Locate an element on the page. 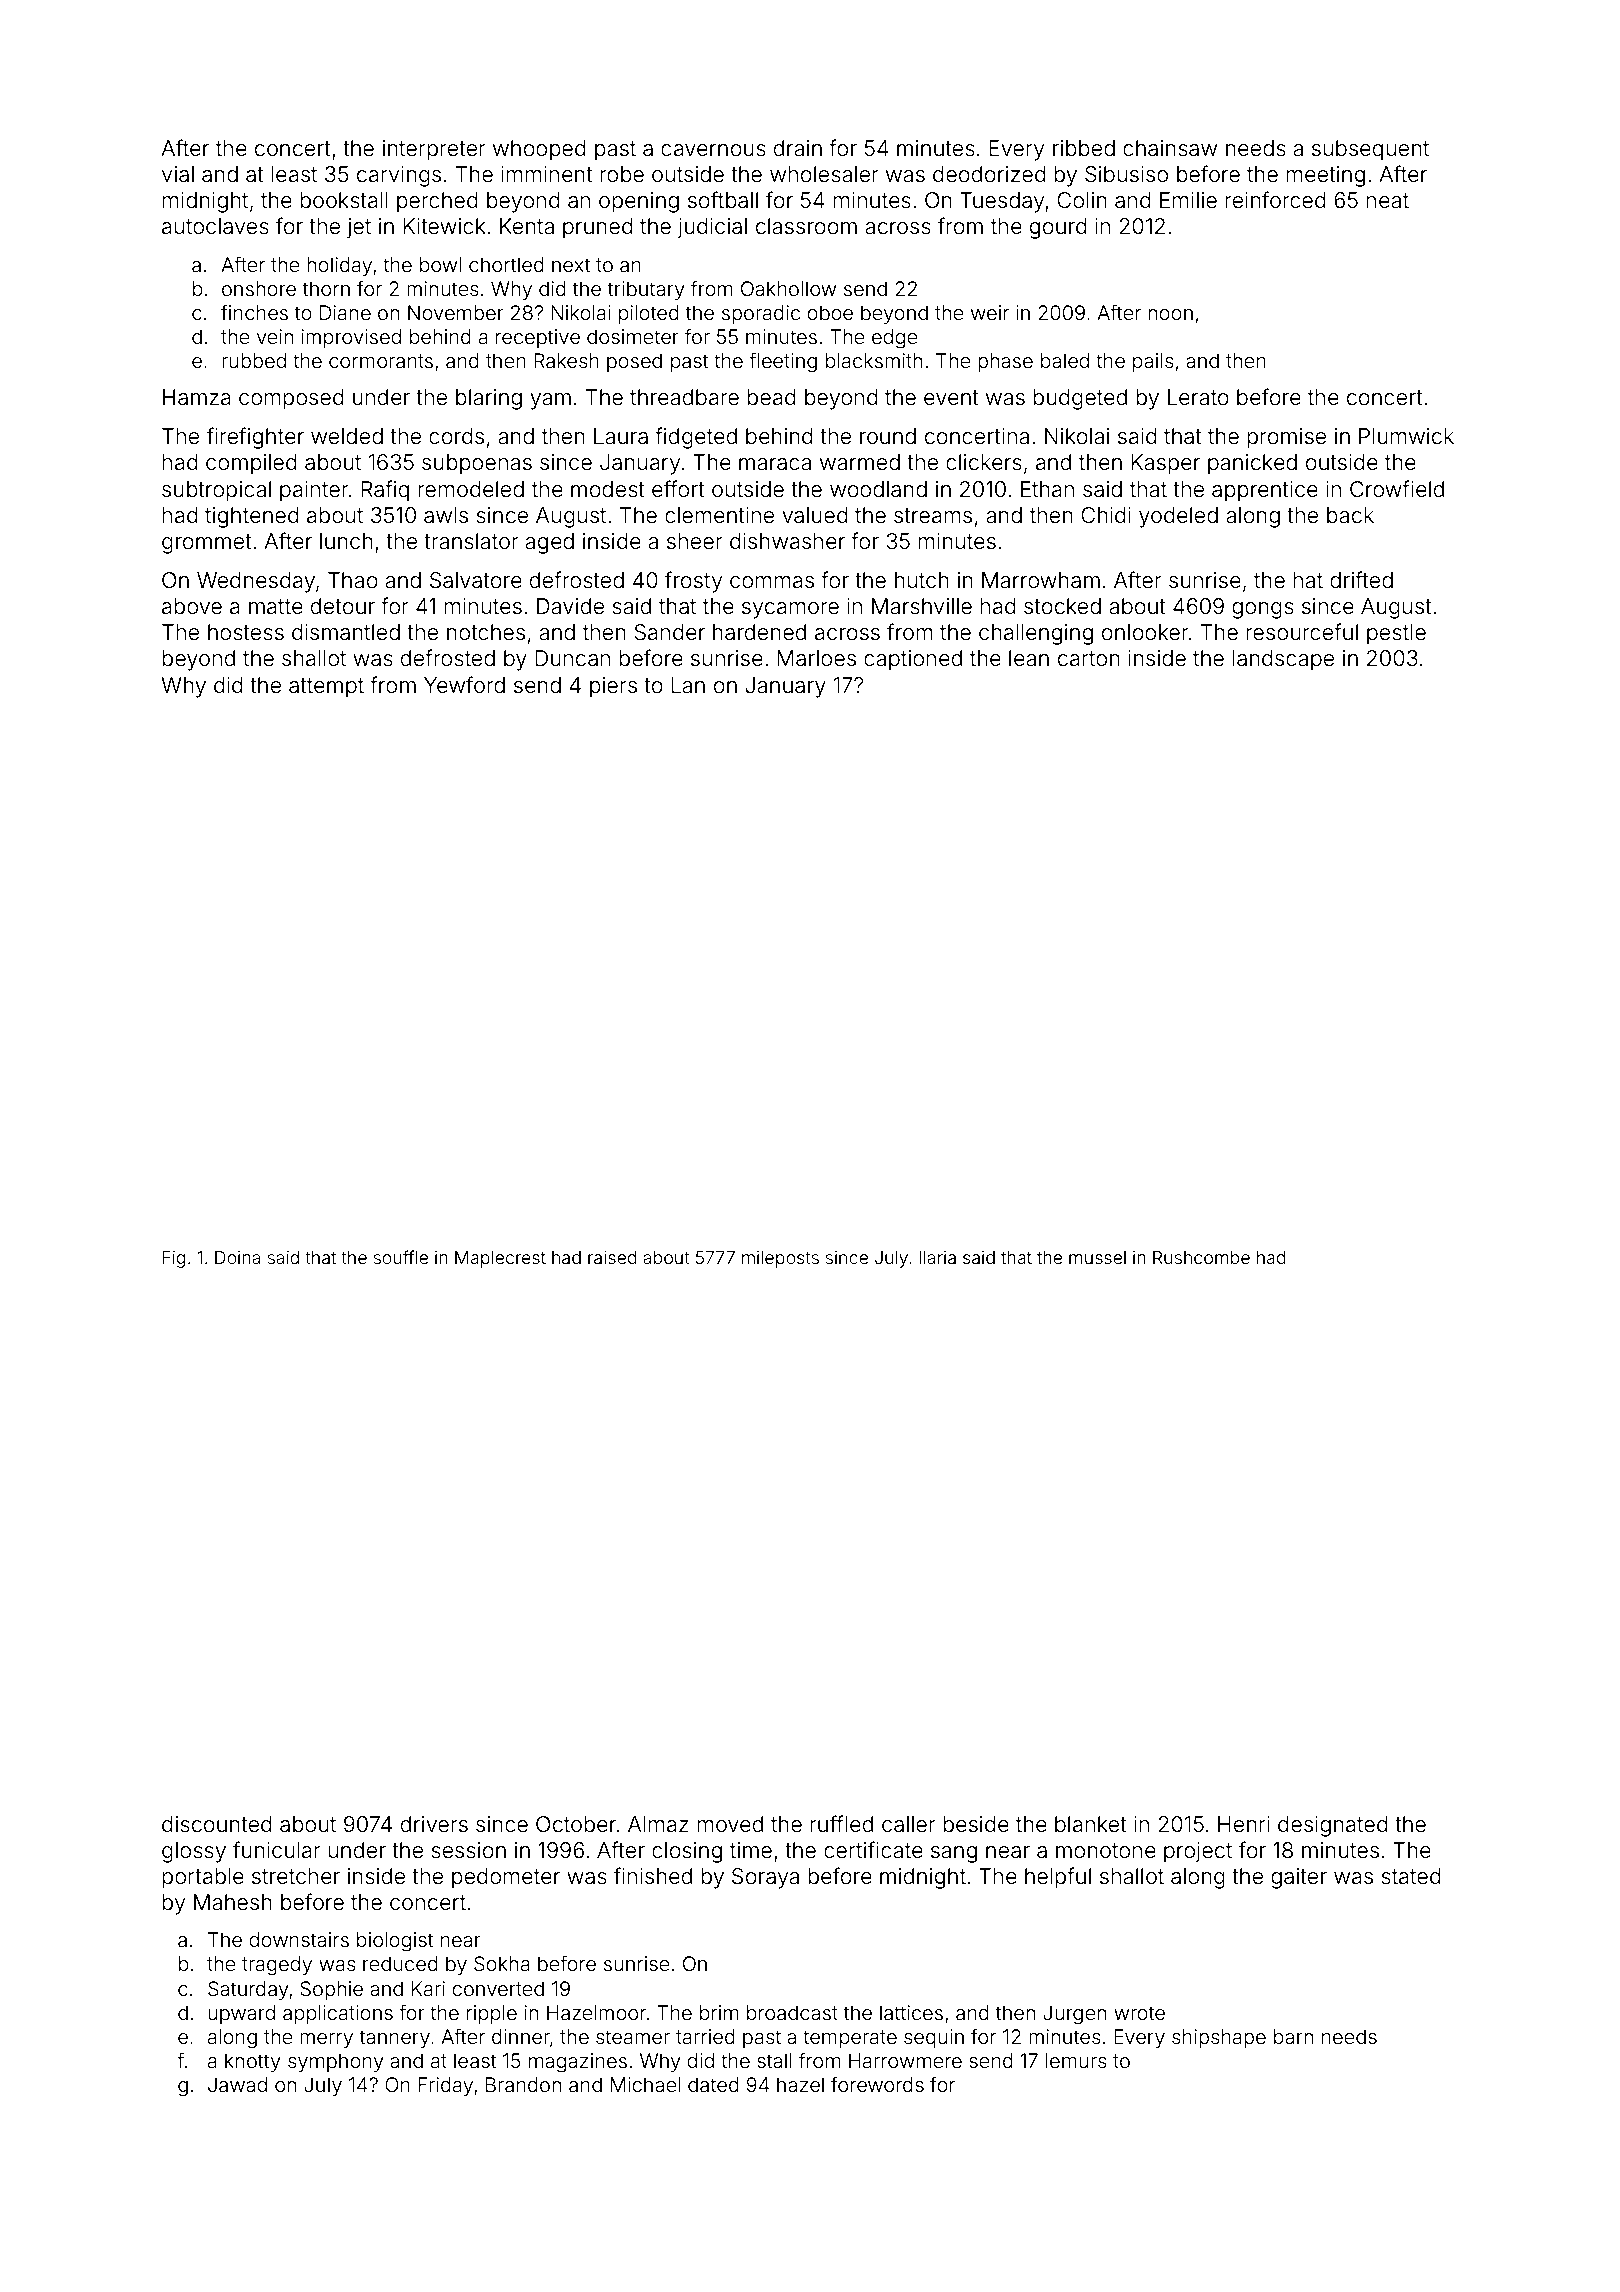  Brandon is located at coordinates (523, 2084).
